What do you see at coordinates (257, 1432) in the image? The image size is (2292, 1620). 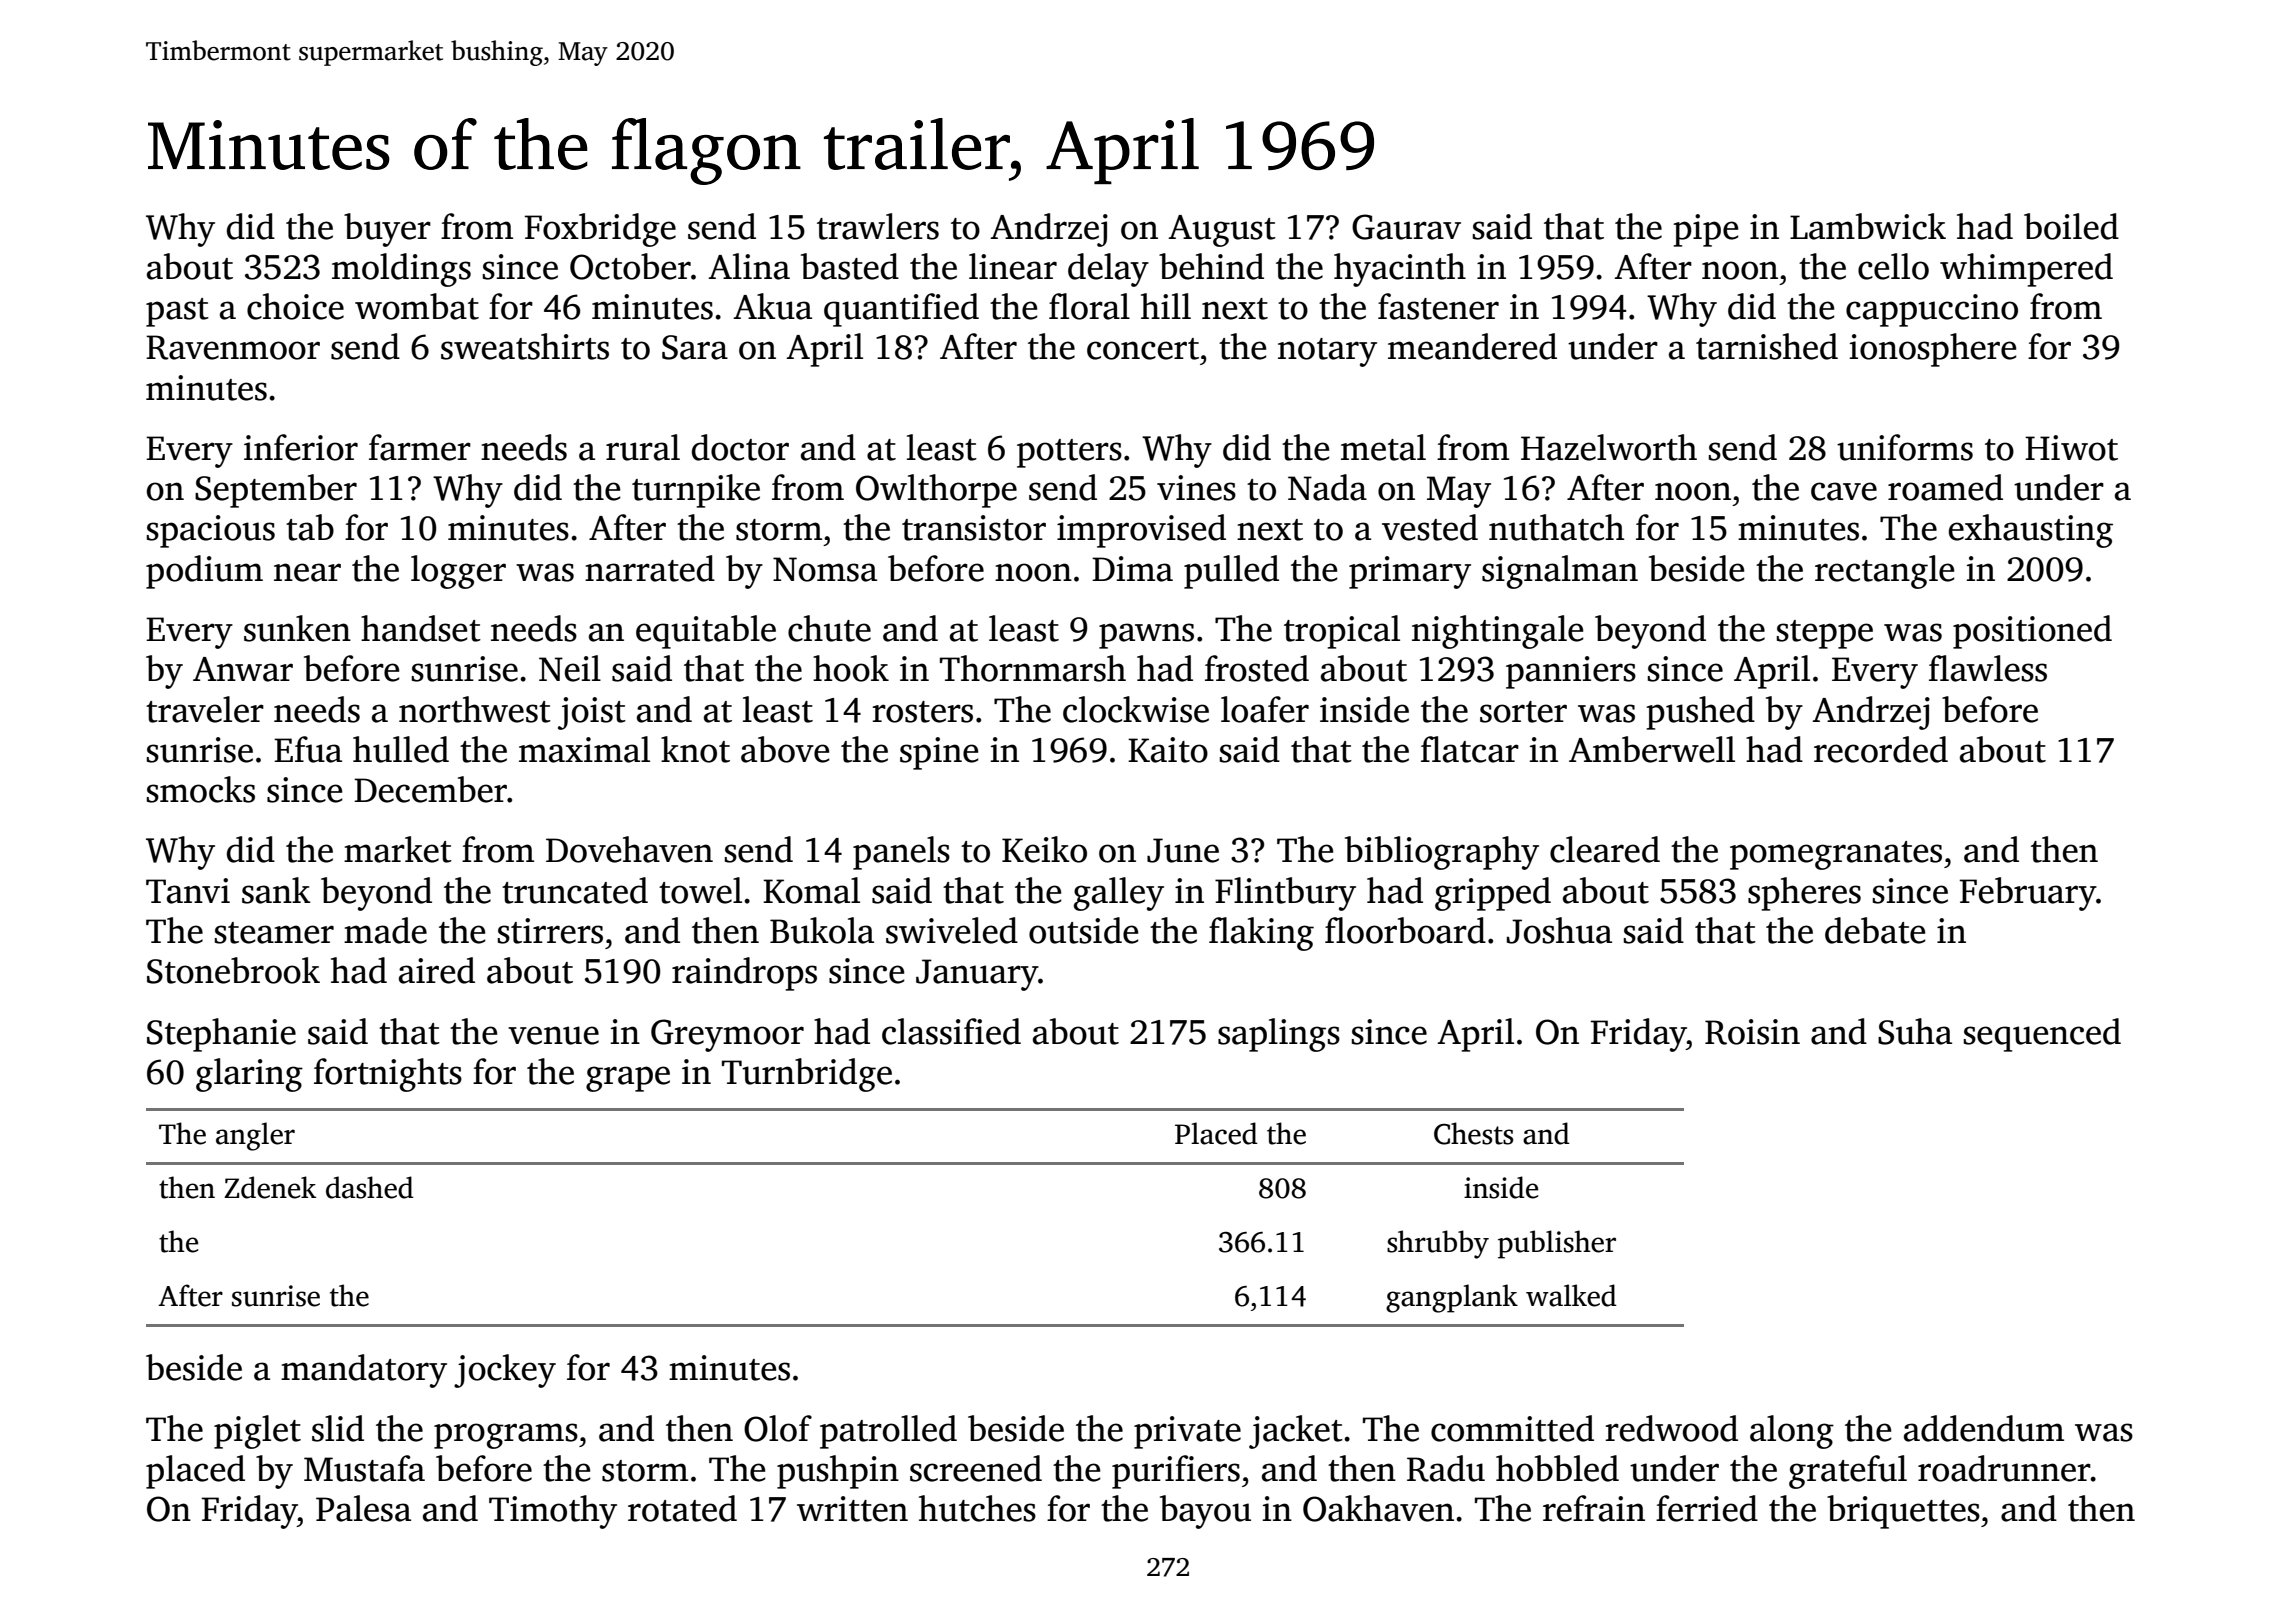 I see `piglet` at bounding box center [257, 1432].
